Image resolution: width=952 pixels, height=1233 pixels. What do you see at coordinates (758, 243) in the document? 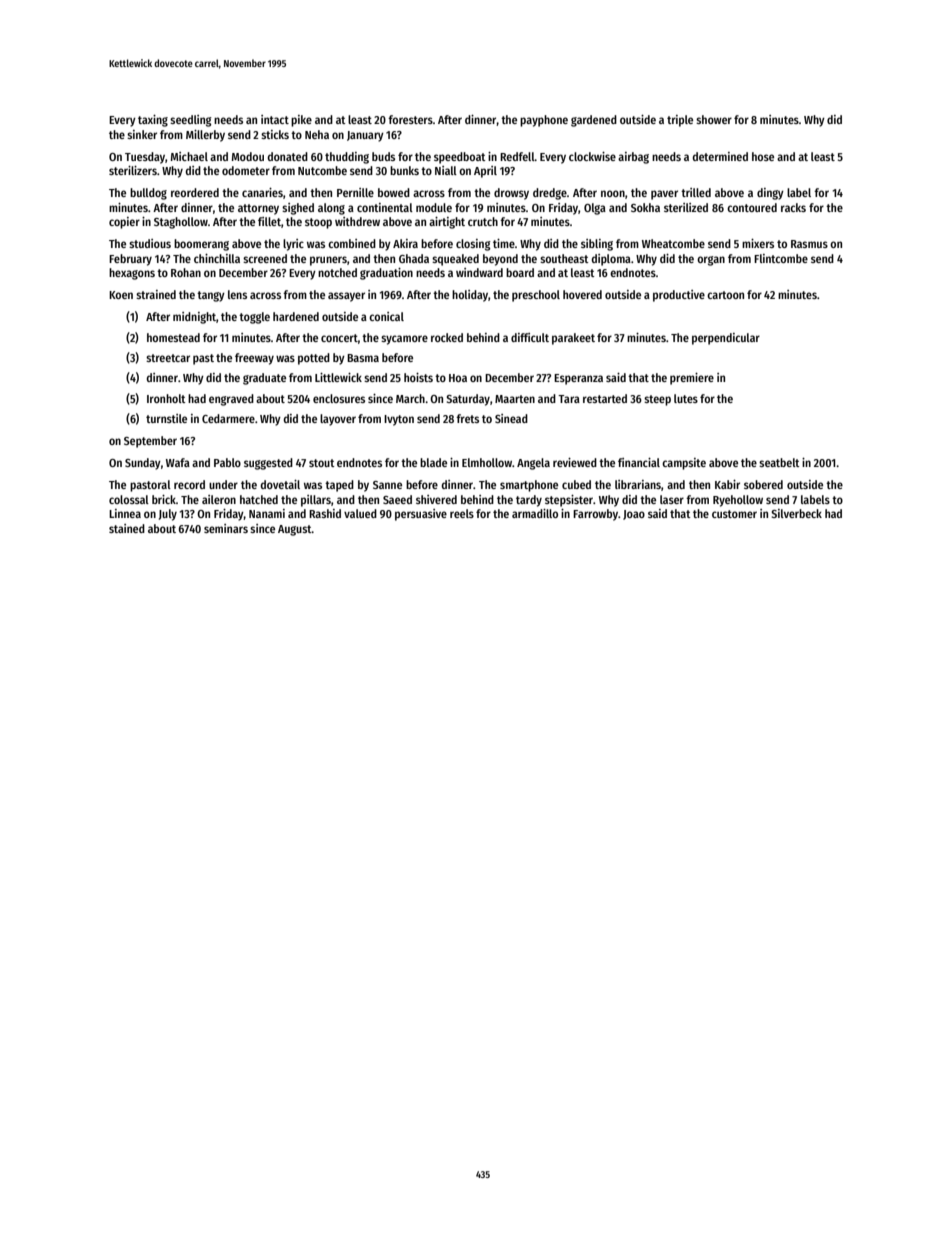
I see `mixers` at bounding box center [758, 243].
